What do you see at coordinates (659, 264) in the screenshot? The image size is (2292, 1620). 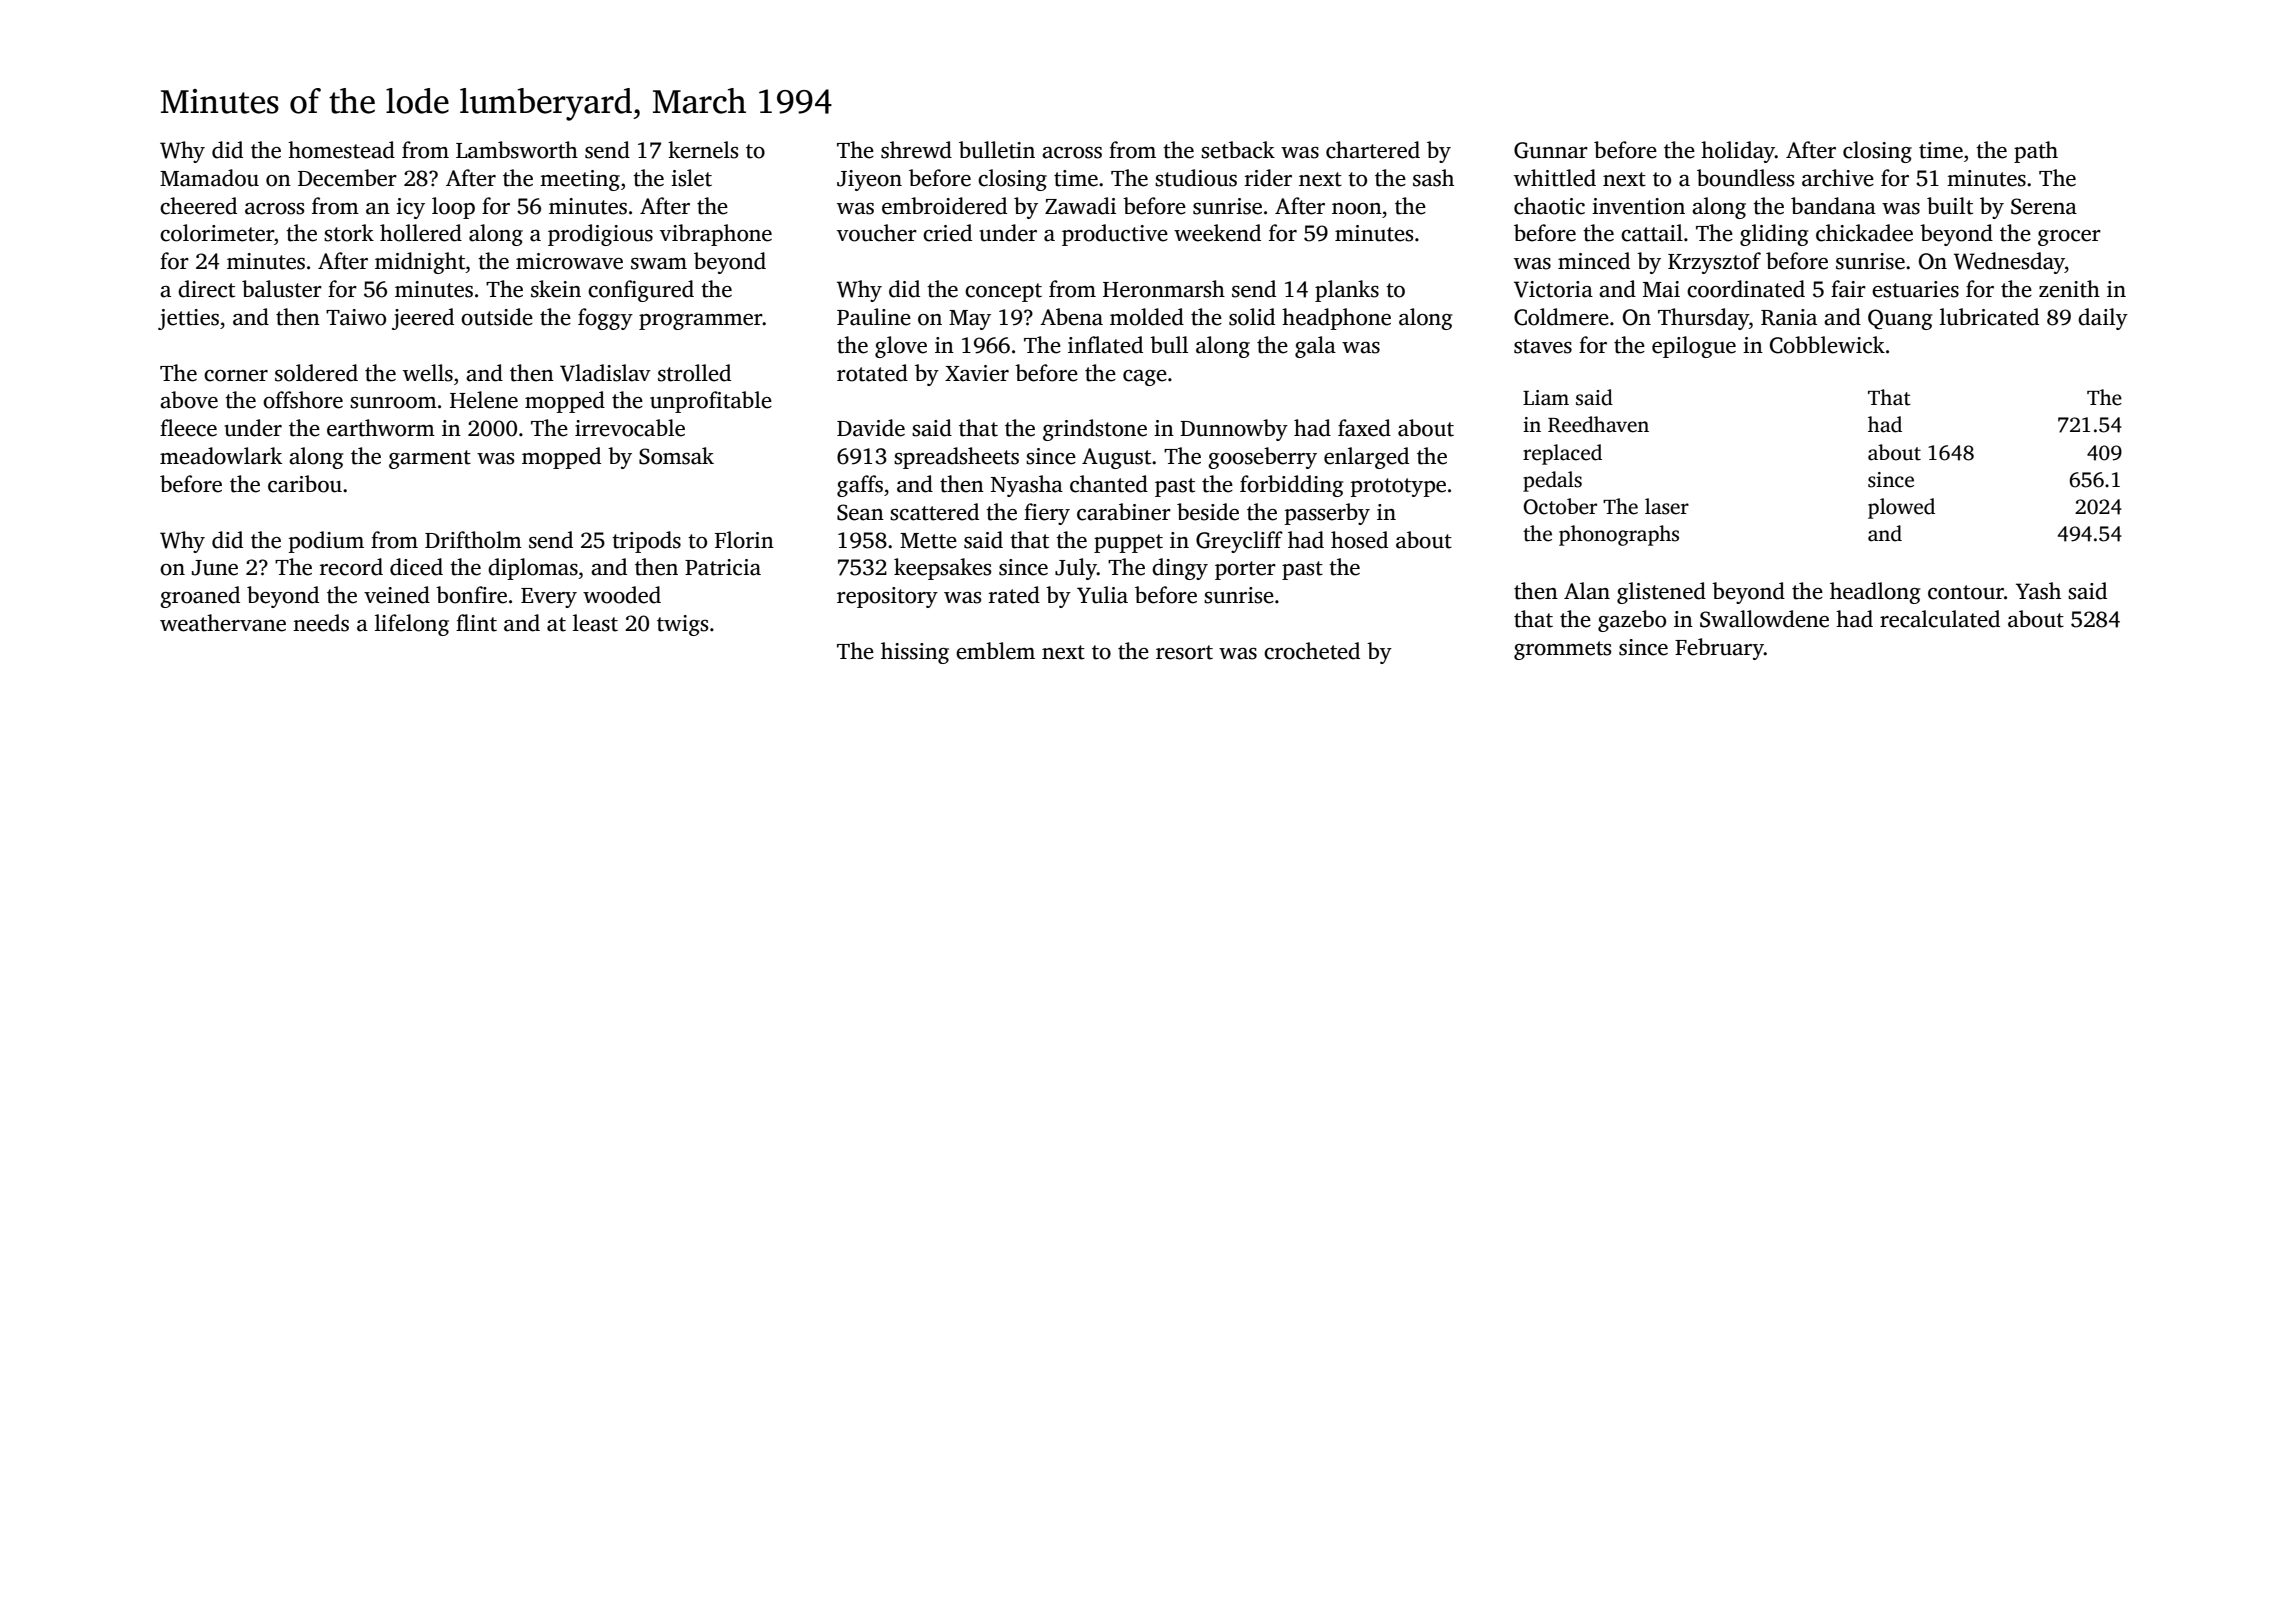 I see `swam` at bounding box center [659, 264].
